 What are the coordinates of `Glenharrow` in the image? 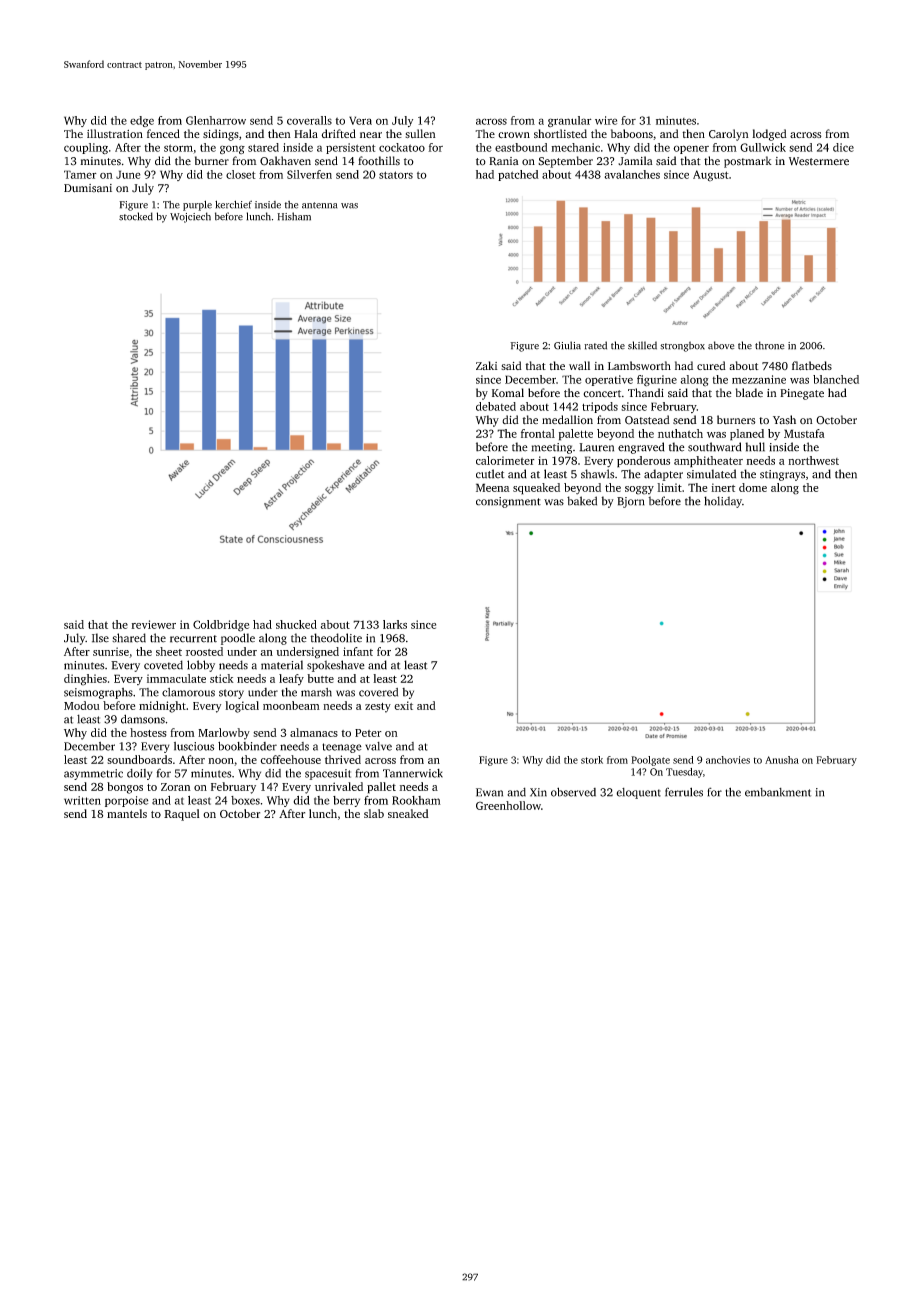 It's located at (216, 120).
